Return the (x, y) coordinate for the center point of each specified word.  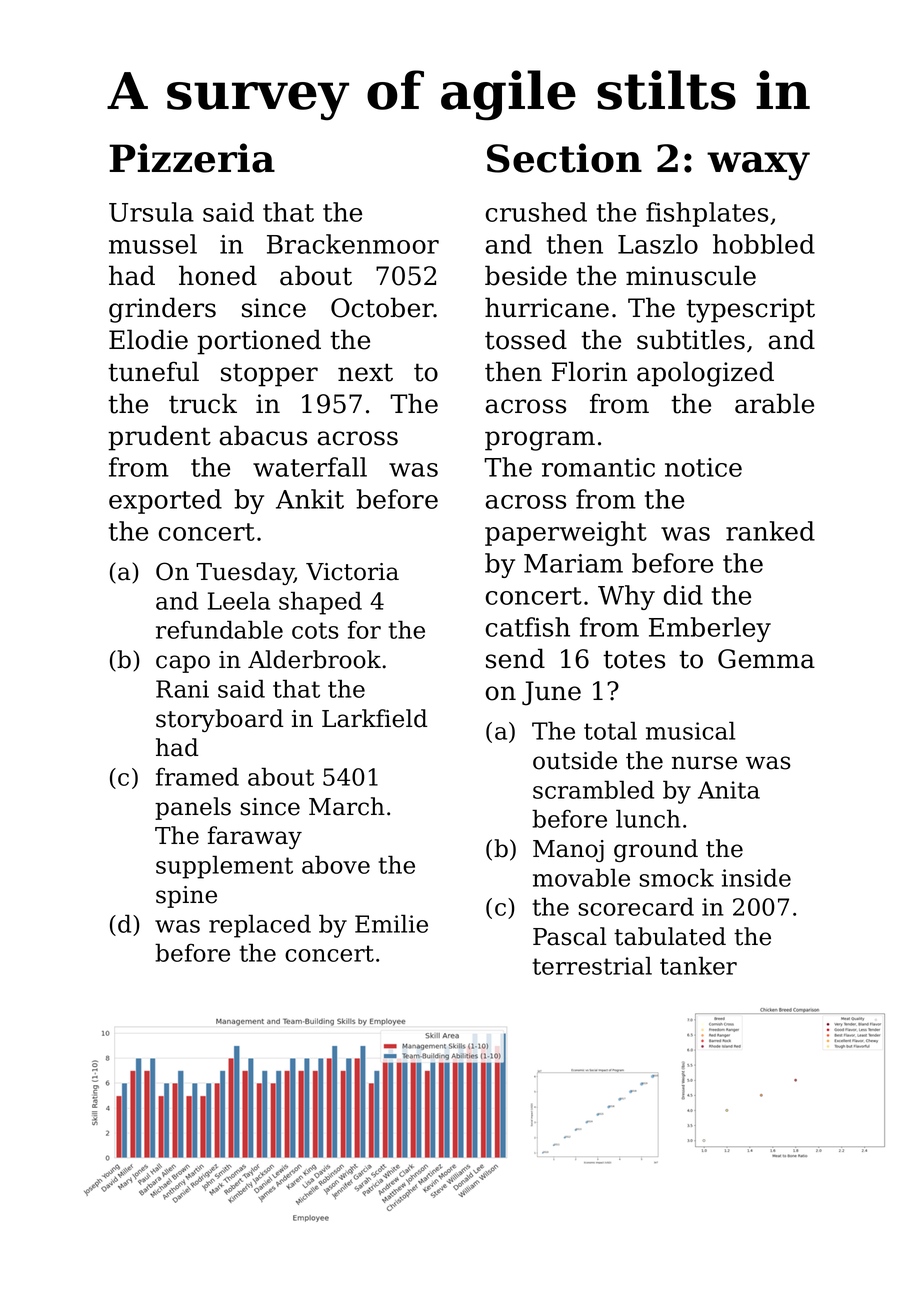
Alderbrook (314, 659)
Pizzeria (192, 158)
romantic (598, 467)
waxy (758, 166)
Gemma (766, 659)
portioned (259, 342)
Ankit (310, 499)
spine (186, 897)
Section (564, 158)
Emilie (391, 923)
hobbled (764, 244)
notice (703, 467)
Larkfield (375, 718)
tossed (526, 339)
